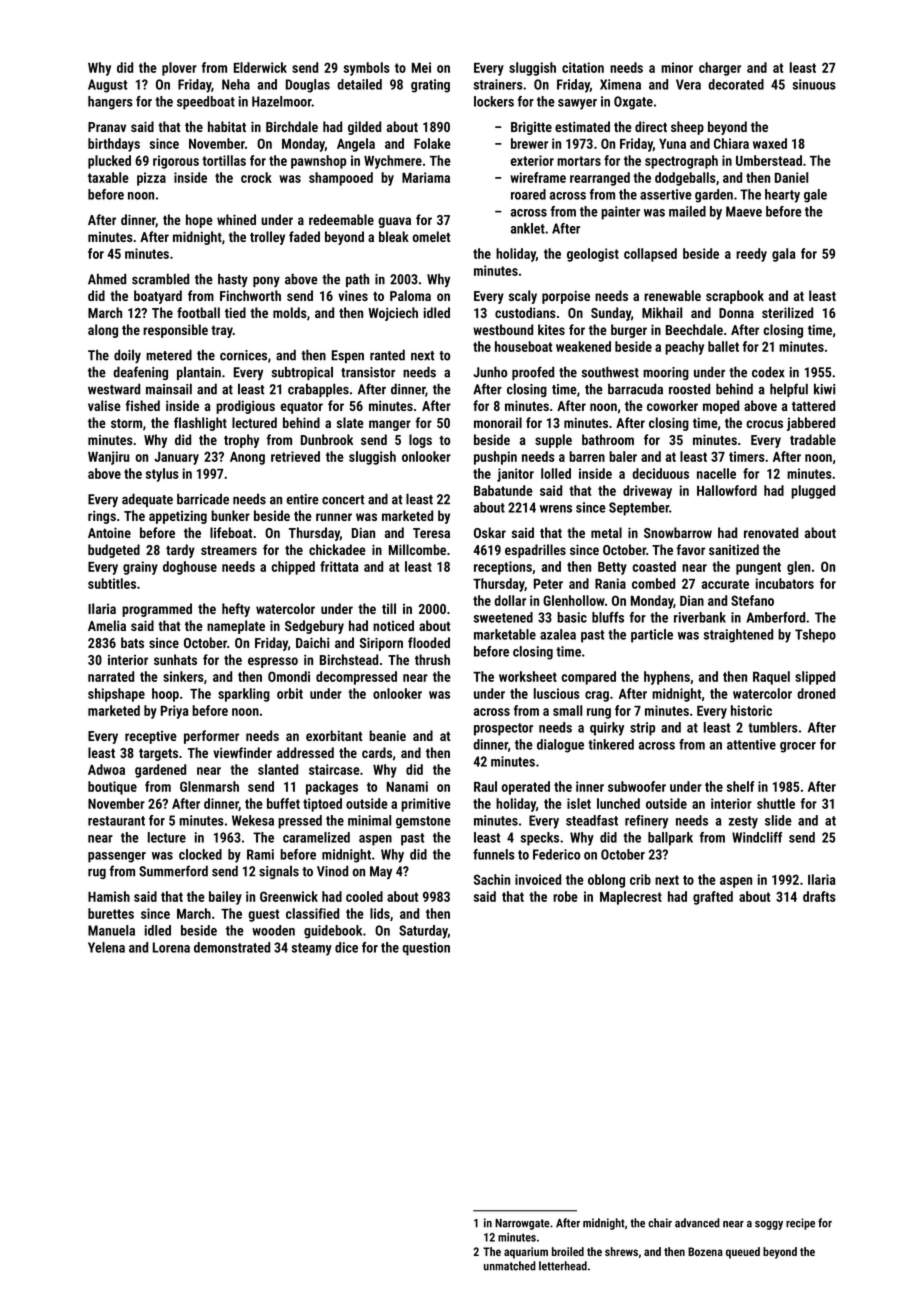  What do you see at coordinates (787, 312) in the image?
I see `sterilized` at bounding box center [787, 312].
